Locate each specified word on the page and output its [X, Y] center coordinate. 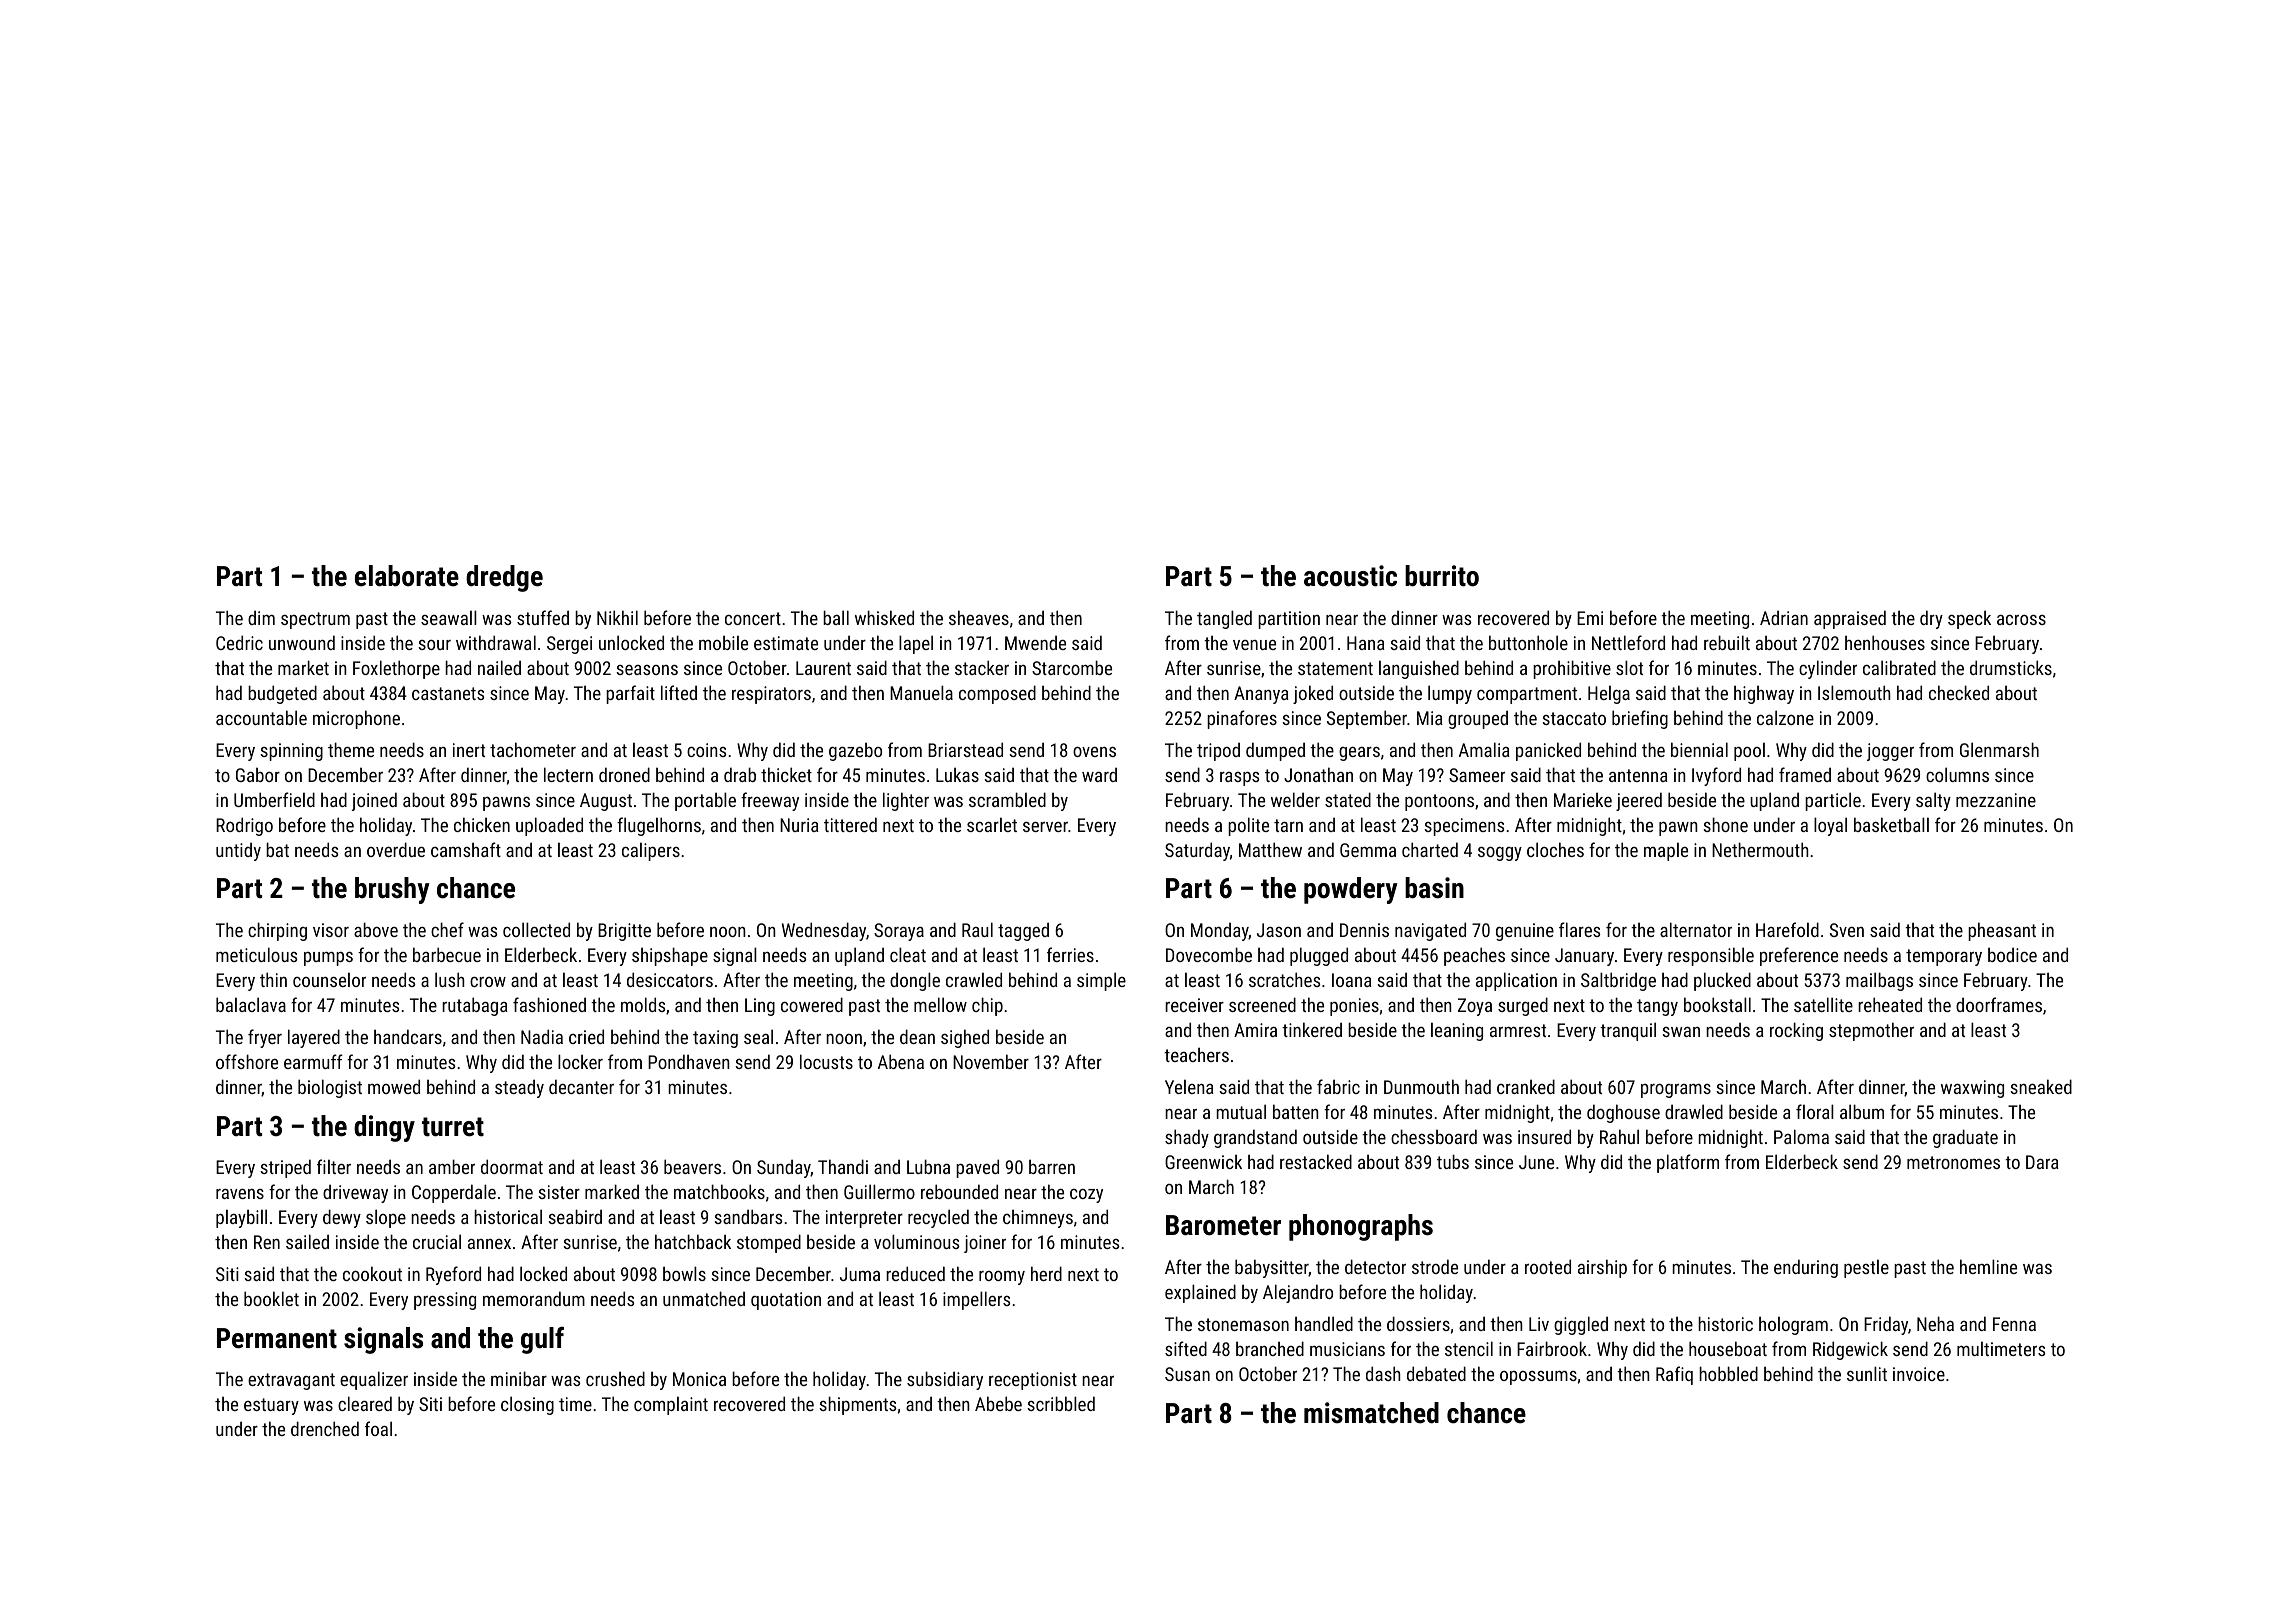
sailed [307, 1241]
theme [351, 749]
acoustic [1350, 576]
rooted [1548, 1266]
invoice [1919, 1374]
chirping [277, 931]
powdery [1351, 890]
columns [1957, 774]
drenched [325, 1428]
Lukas [957, 774]
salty [1933, 801]
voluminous [916, 1241]
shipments [857, 1405]
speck [1969, 619]
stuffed [543, 617]
